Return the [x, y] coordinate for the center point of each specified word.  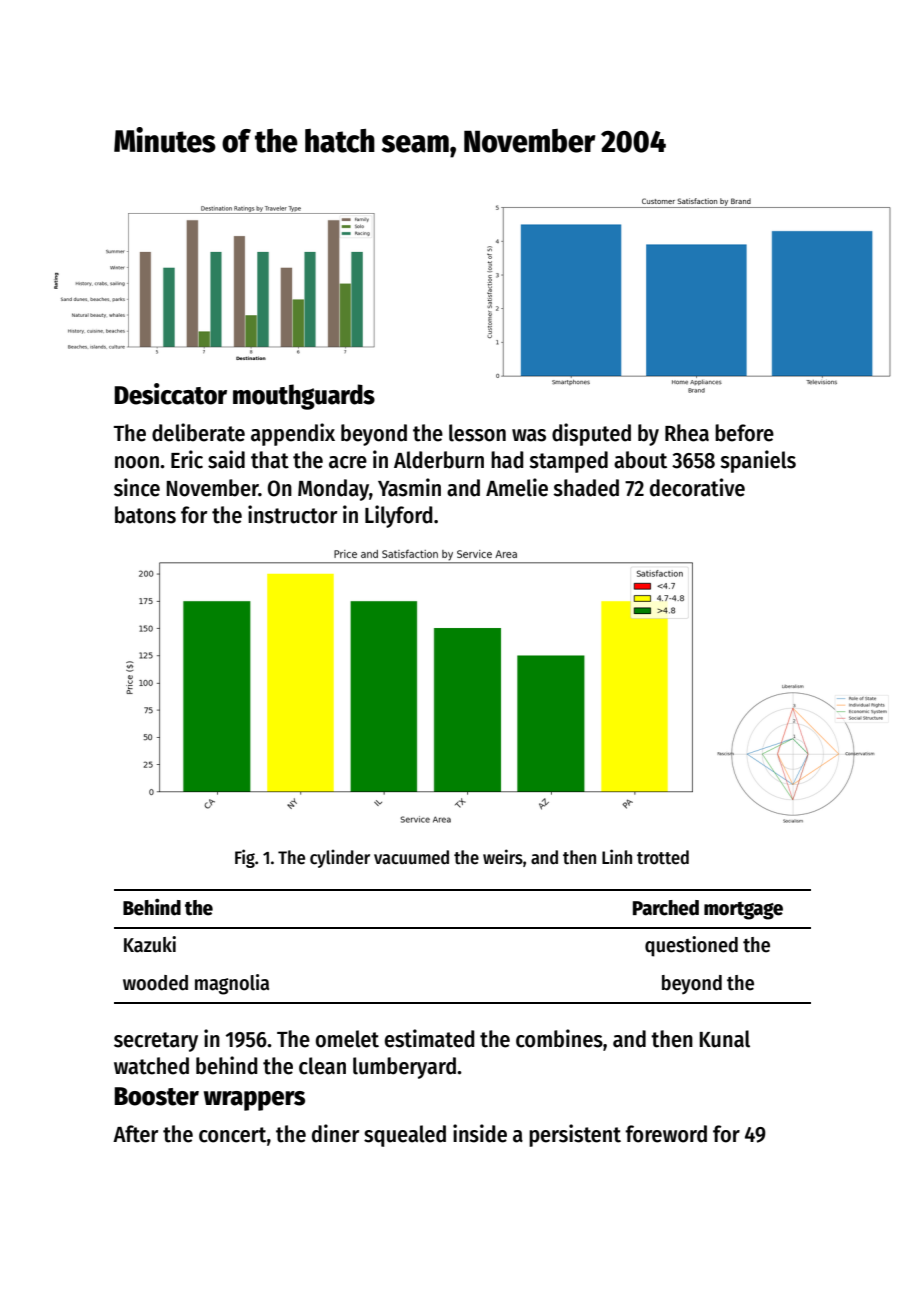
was [529, 435]
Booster [156, 1096]
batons [145, 515]
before [744, 433]
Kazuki [150, 944]
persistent [575, 1135]
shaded [586, 488]
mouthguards [304, 397]
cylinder [340, 858]
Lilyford [399, 516]
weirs [503, 857]
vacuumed [411, 857]
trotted [663, 857]
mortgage [743, 911]
